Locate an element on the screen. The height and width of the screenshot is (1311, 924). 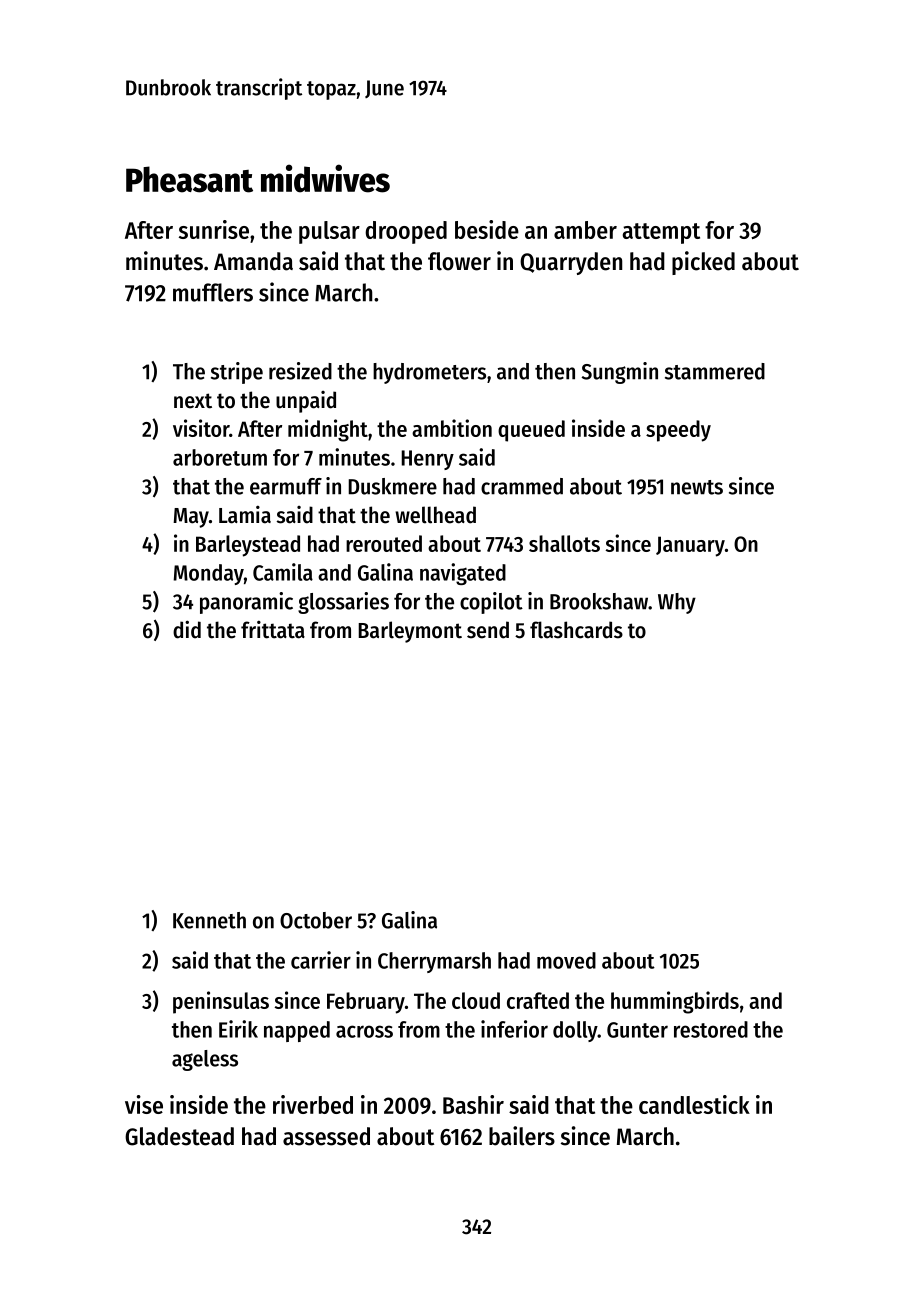
attempt is located at coordinates (661, 233).
